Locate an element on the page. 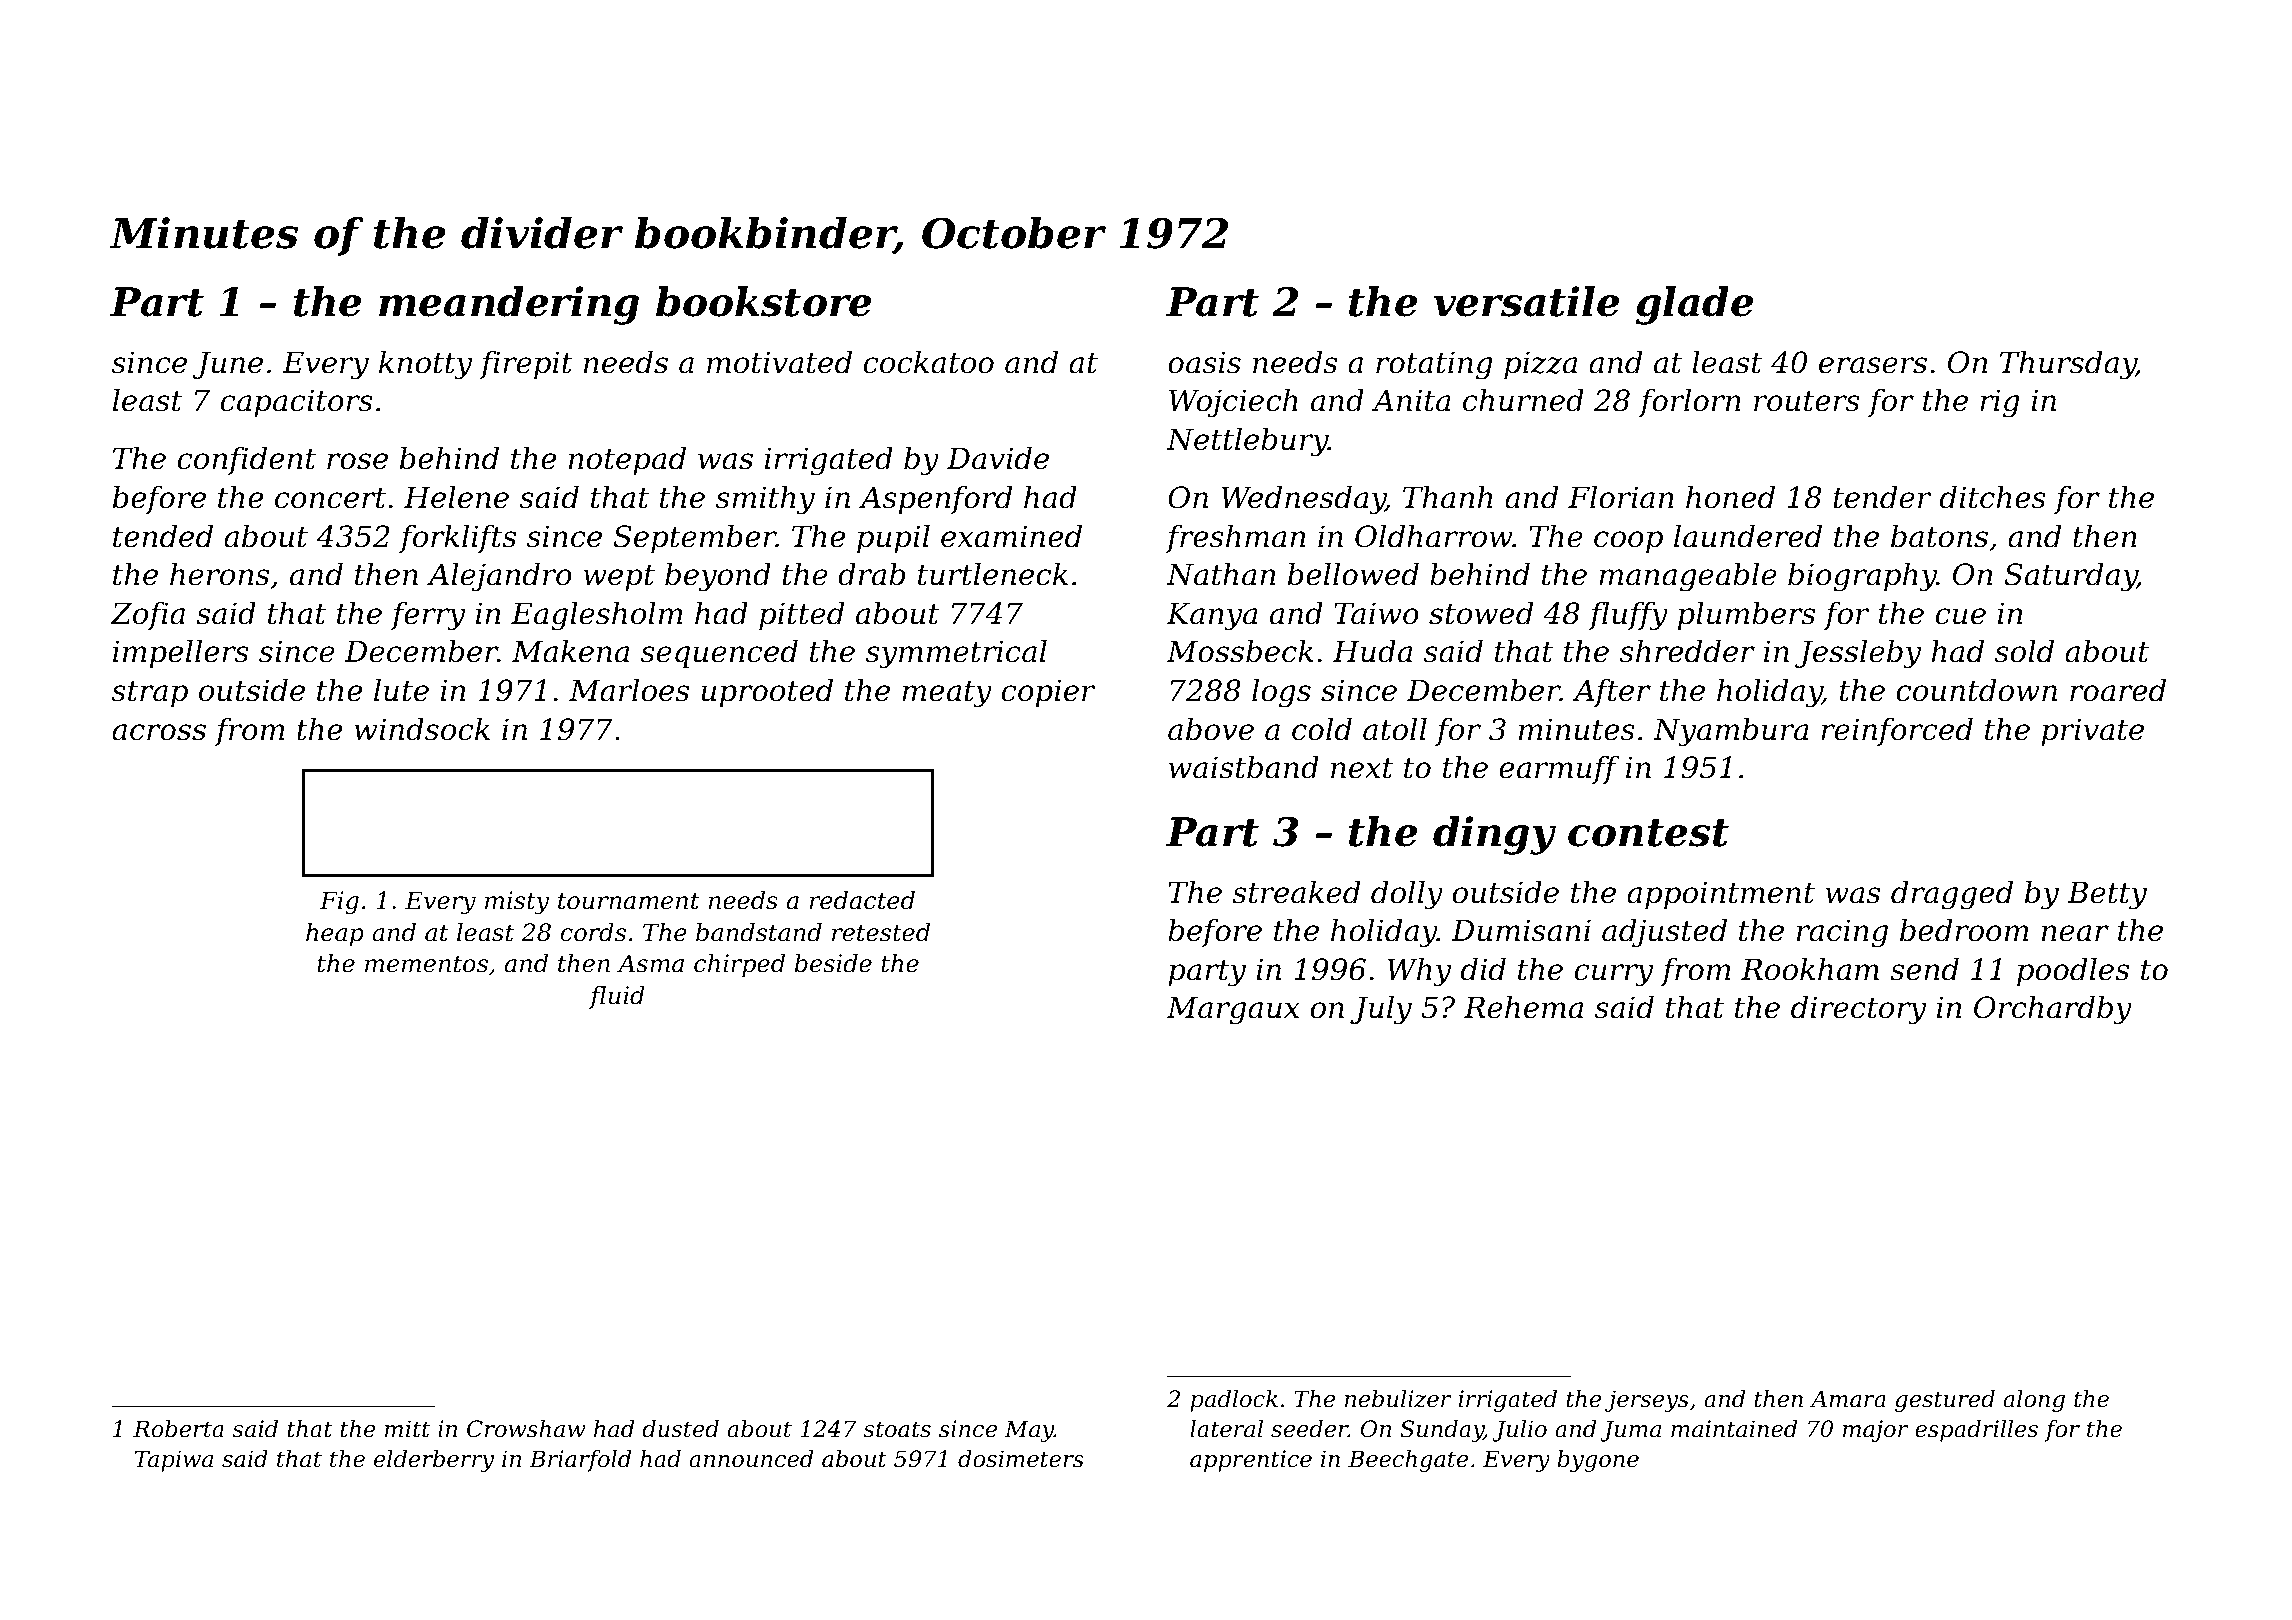 The width and height of the image is (2292, 1620). roared is located at coordinates (2118, 690).
